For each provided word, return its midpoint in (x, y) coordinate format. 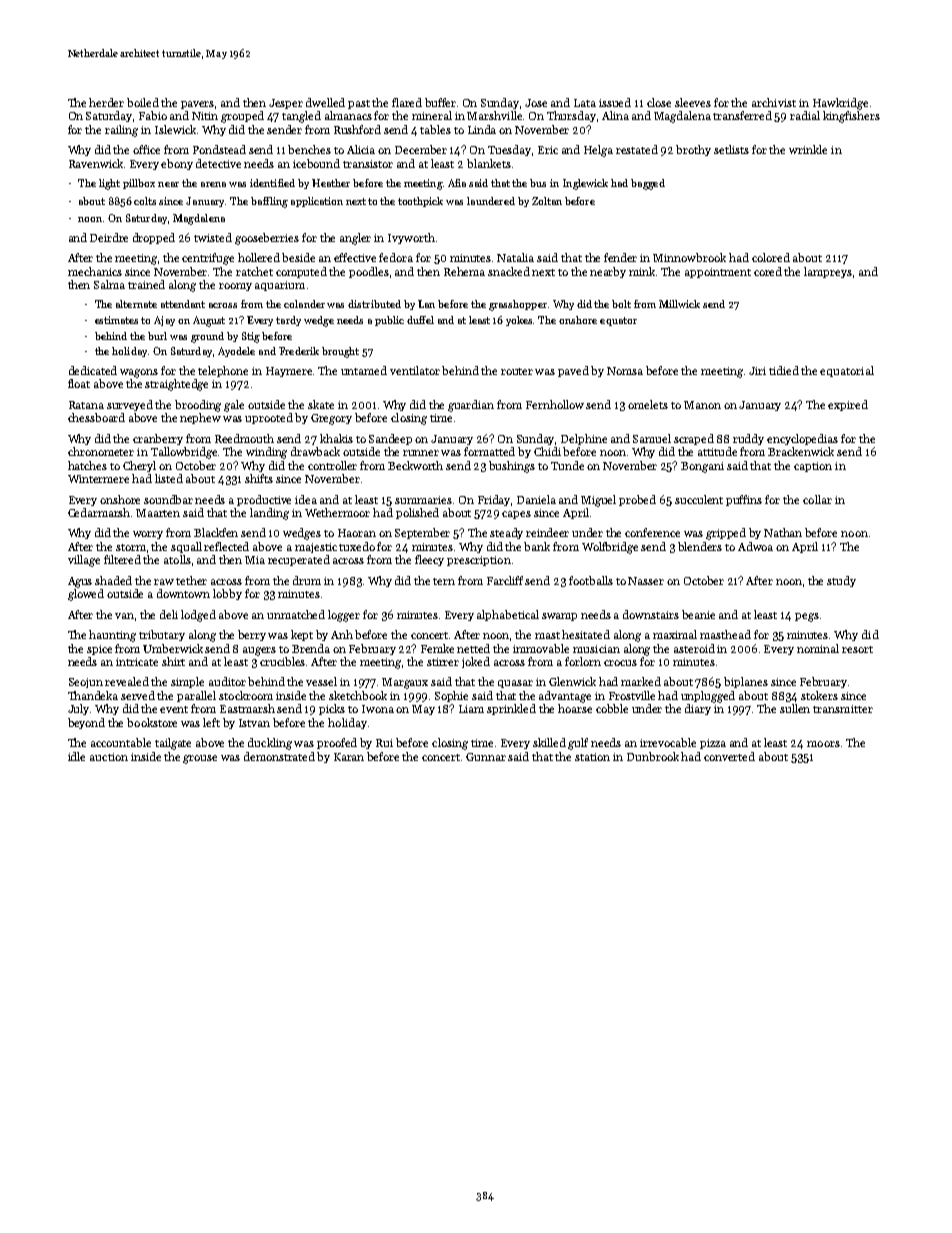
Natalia (515, 257)
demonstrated (279, 756)
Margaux (405, 683)
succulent (699, 499)
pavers (197, 105)
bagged (648, 184)
